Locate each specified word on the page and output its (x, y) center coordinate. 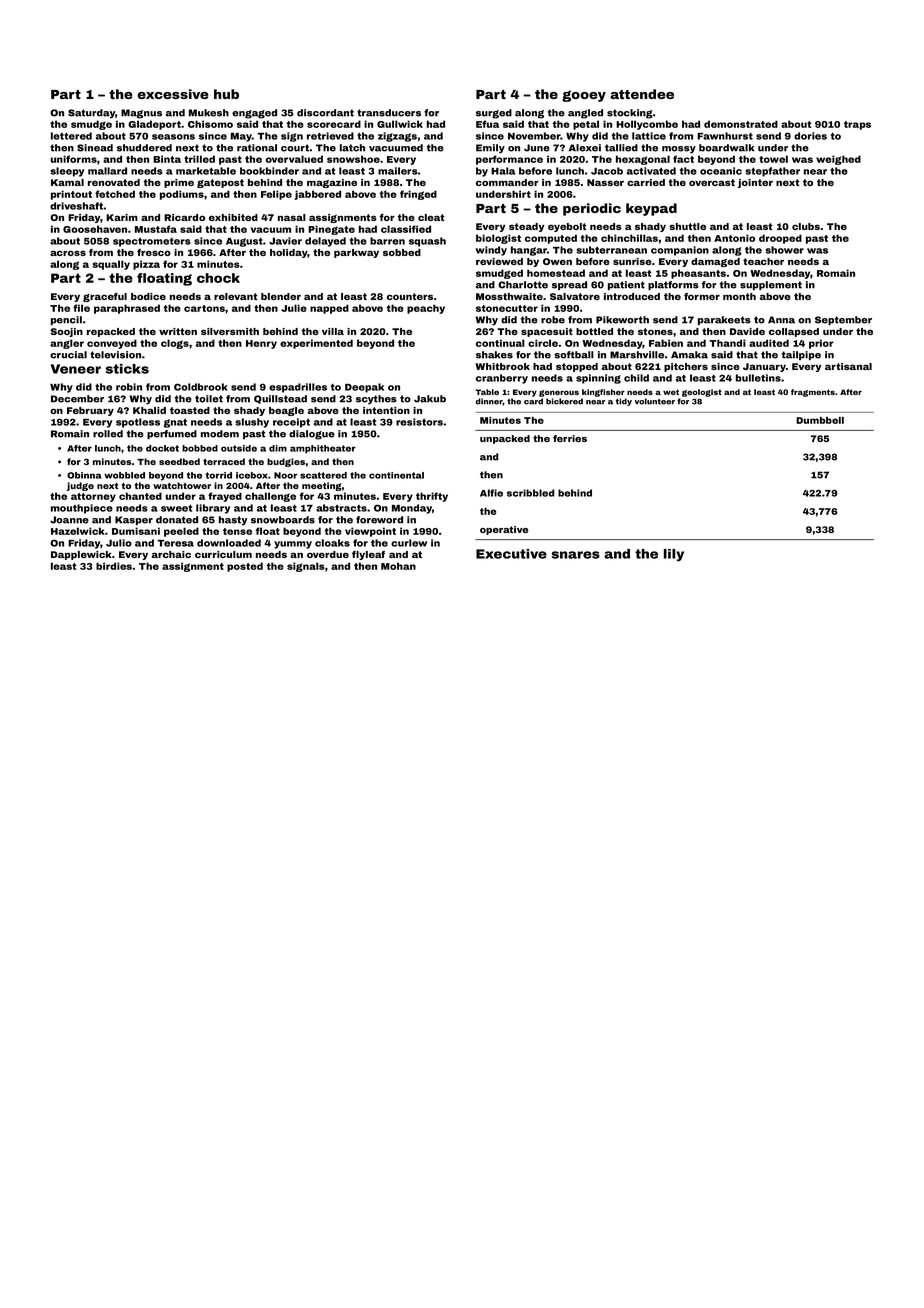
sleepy (67, 172)
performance (509, 160)
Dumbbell (820, 420)
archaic (171, 554)
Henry (261, 344)
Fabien (666, 343)
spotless (138, 423)
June (537, 148)
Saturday (91, 114)
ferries (570, 438)
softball (574, 355)
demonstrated (741, 124)
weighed (838, 160)
